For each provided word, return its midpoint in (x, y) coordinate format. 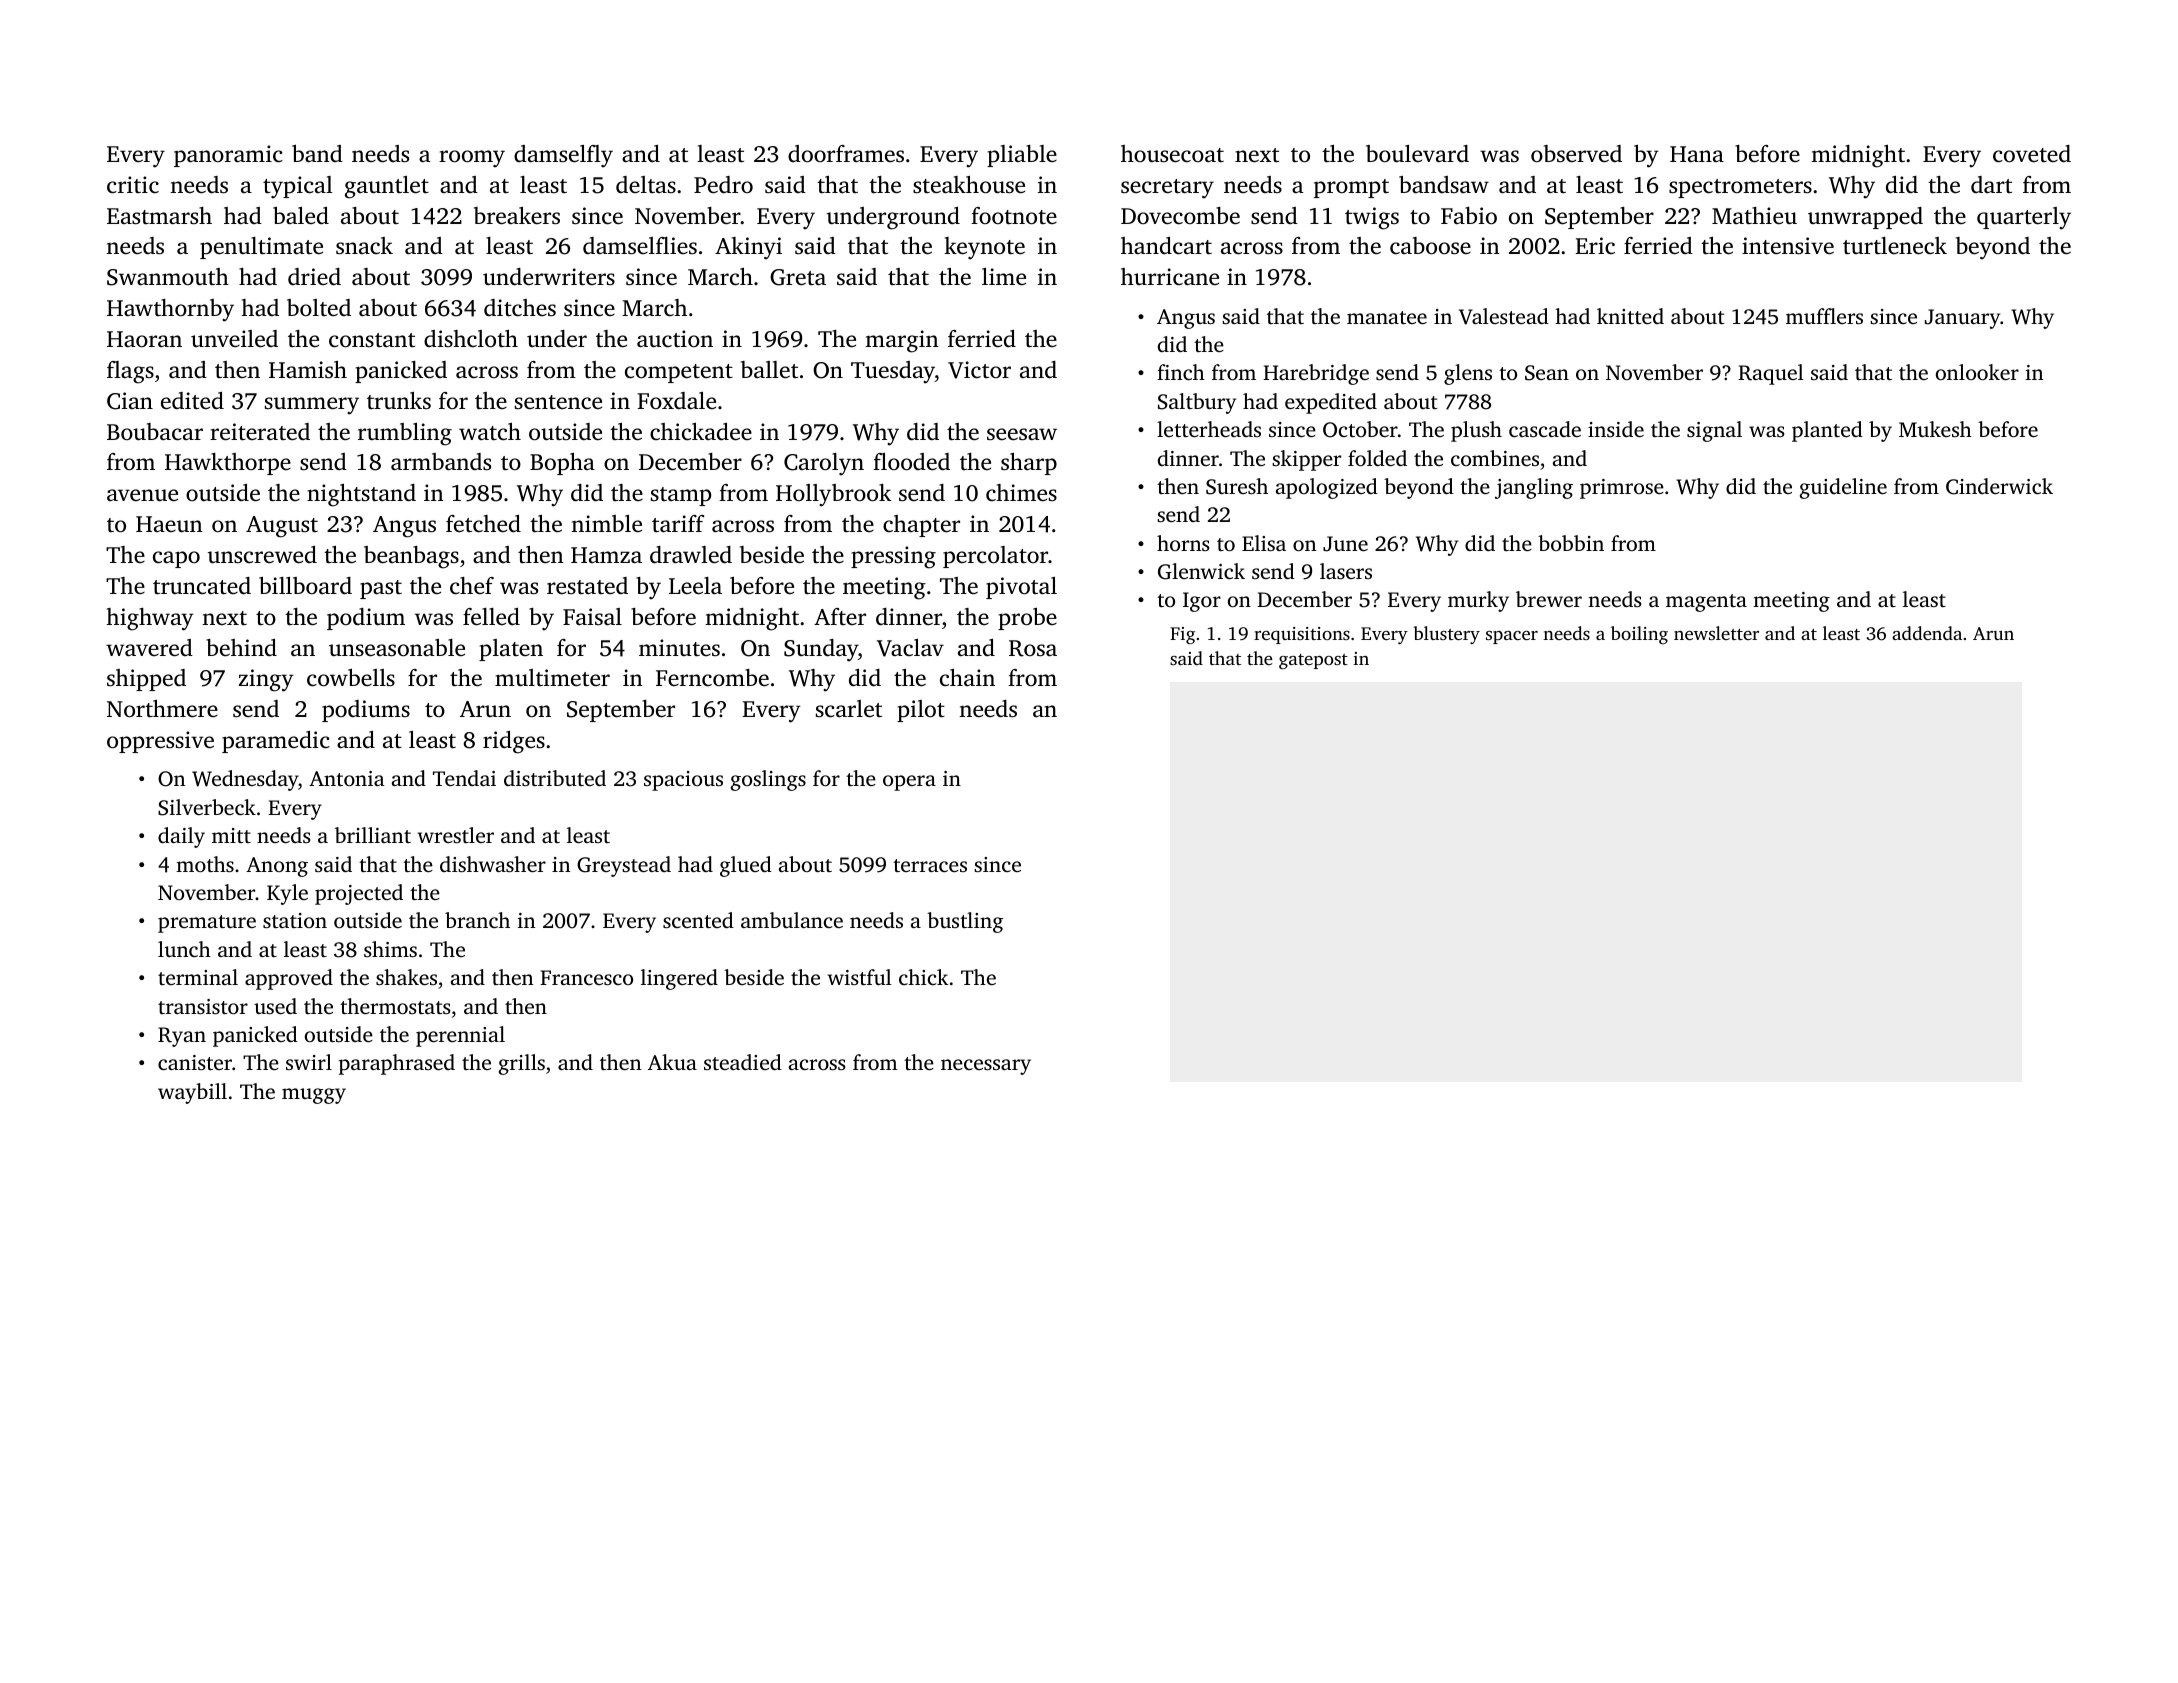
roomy (472, 159)
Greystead (624, 866)
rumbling (405, 434)
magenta (1706, 603)
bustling (965, 922)
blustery (1446, 635)
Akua (672, 1062)
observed (1576, 154)
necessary (986, 1067)
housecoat (1172, 154)
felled (491, 617)
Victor (979, 370)
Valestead (1504, 316)
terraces (930, 865)
